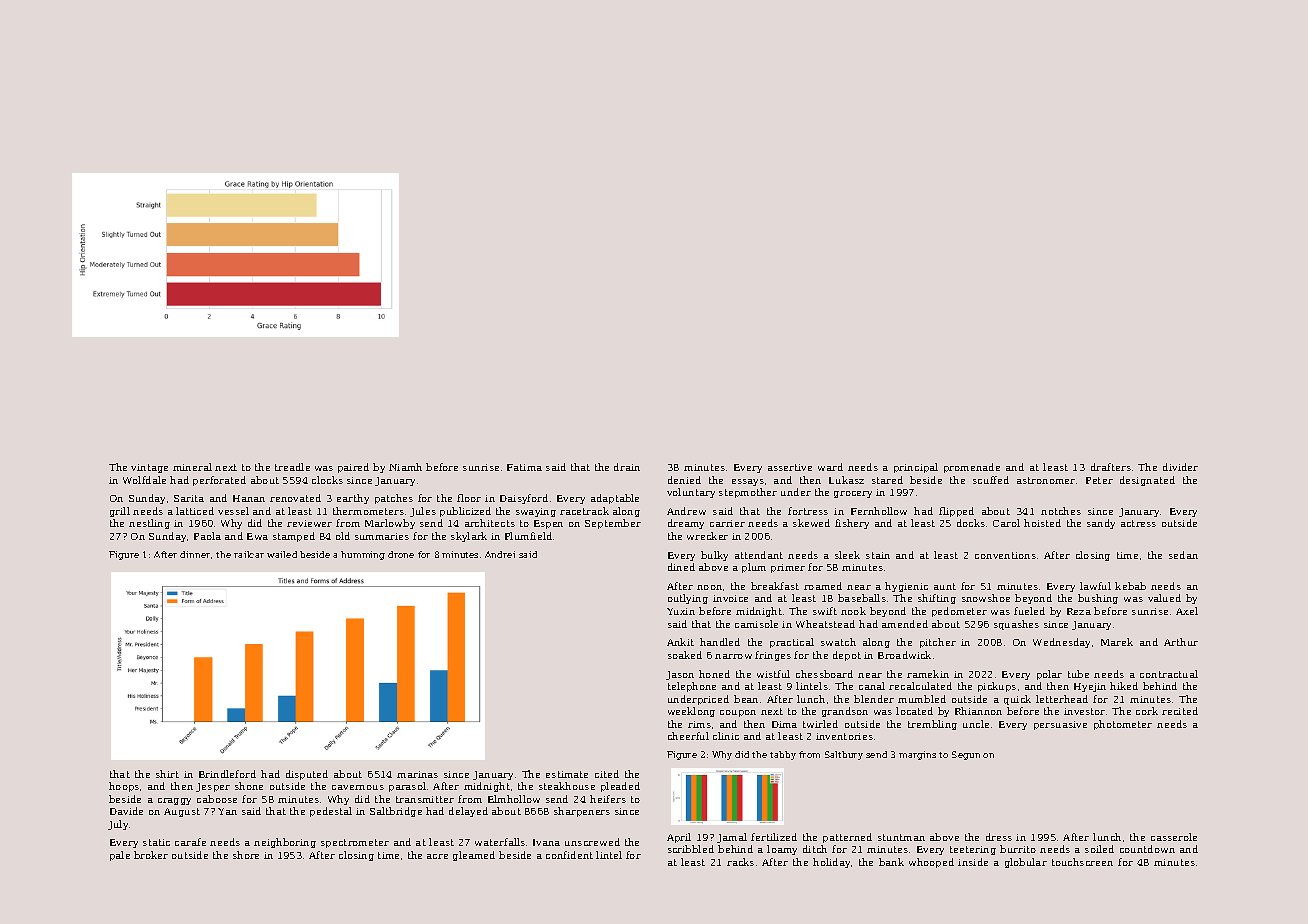 The height and width of the screenshot is (924, 1308). I want to click on shore, so click(246, 855).
